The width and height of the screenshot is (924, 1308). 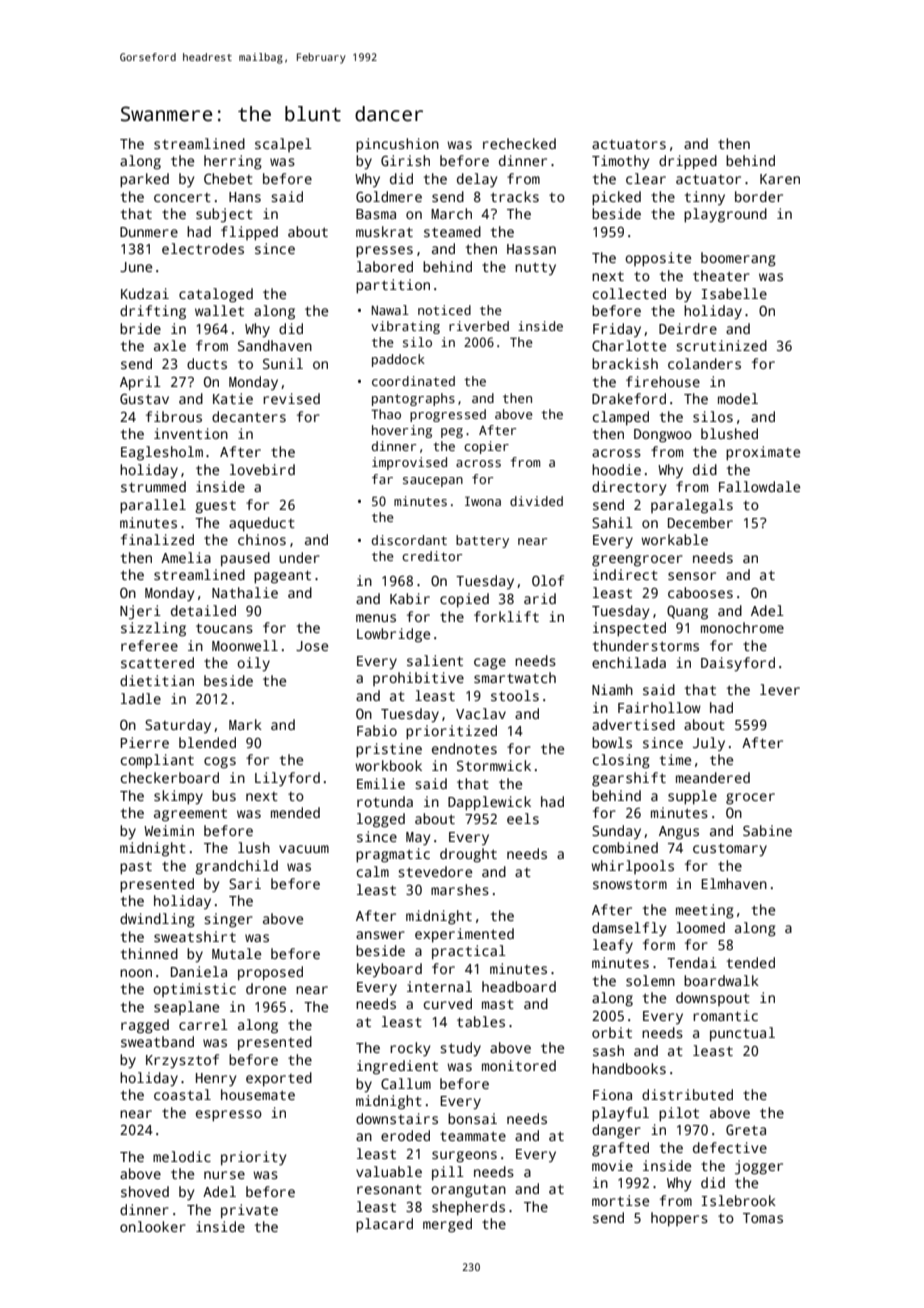 I want to click on onlooker, so click(x=153, y=1226).
